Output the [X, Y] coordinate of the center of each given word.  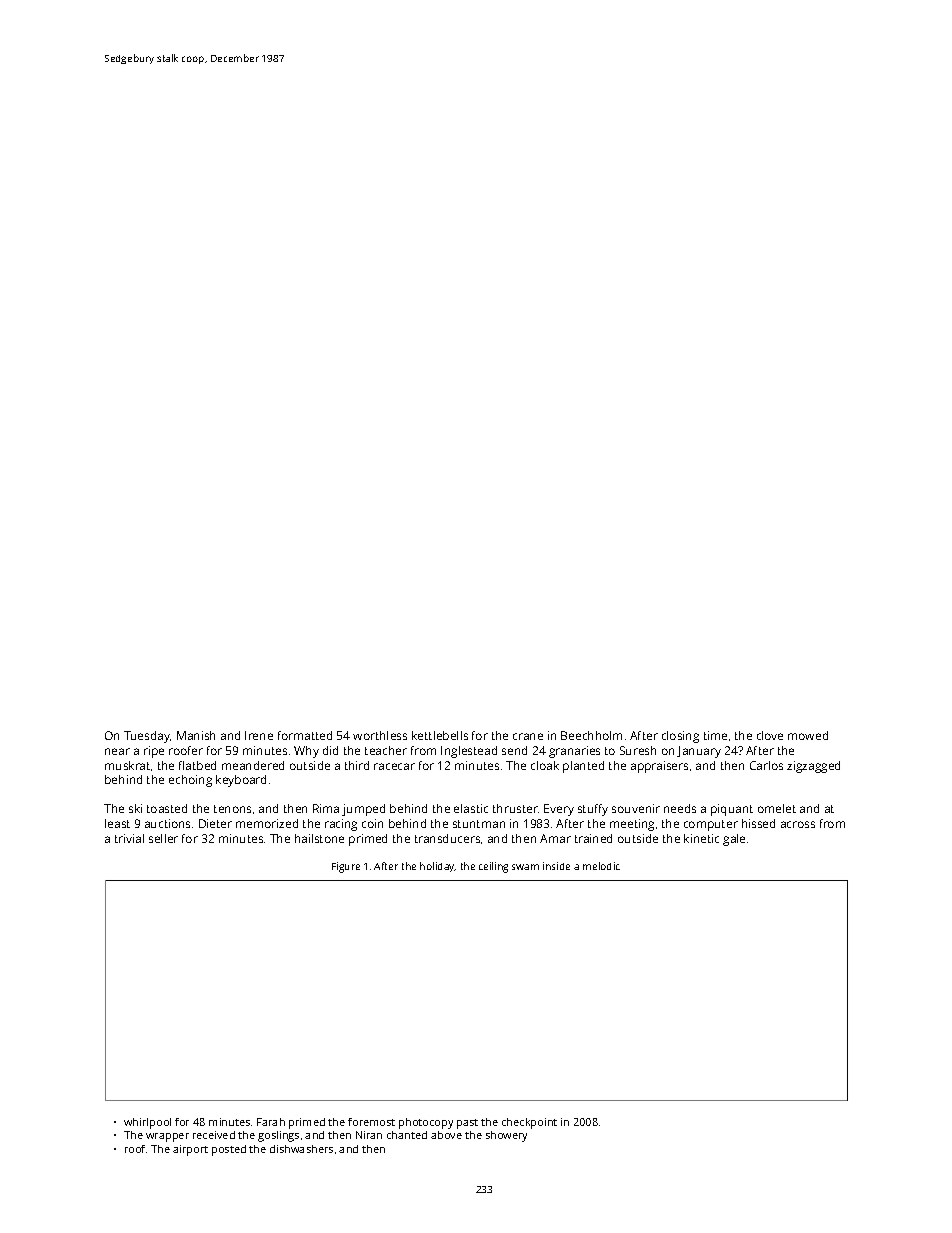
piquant [732, 810]
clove [770, 735]
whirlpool [147, 1123]
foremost [371, 1122]
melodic [601, 866]
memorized [267, 823]
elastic [471, 808]
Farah [271, 1122]
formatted [305, 735]
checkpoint [529, 1123]
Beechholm [591, 735]
